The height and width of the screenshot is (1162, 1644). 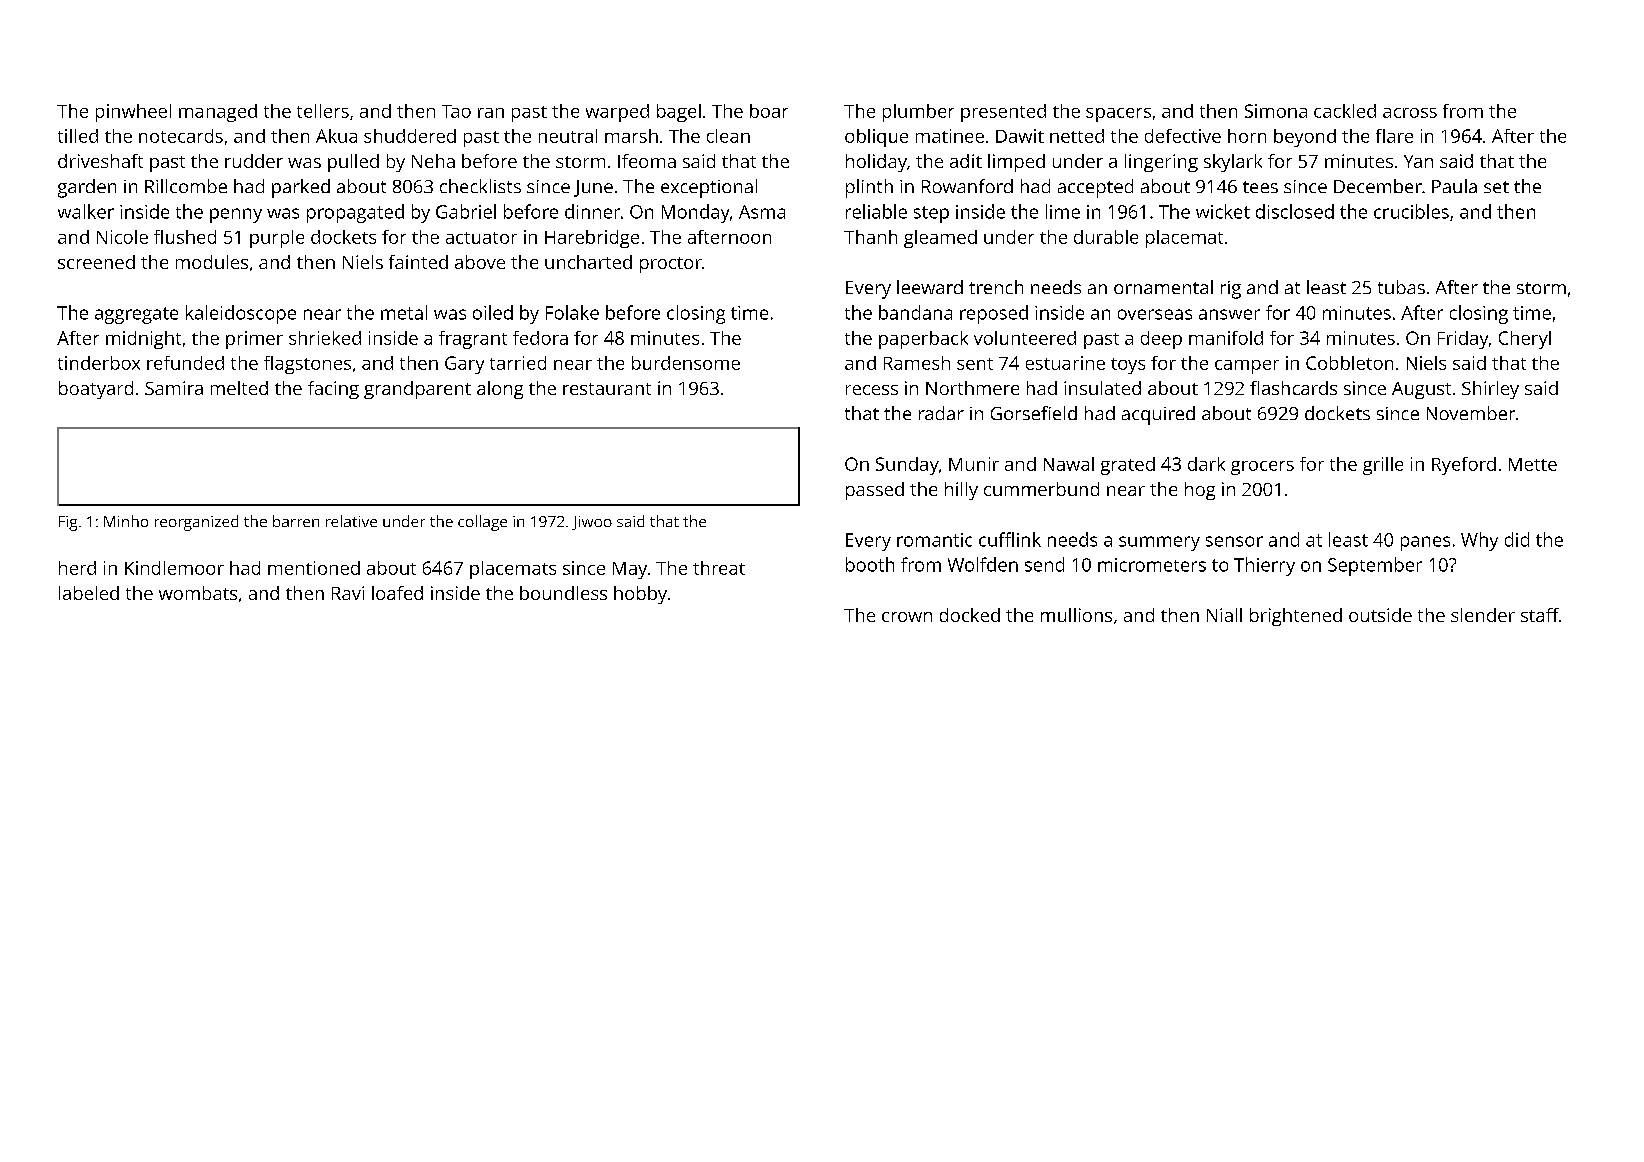 I want to click on hog, so click(x=1200, y=491).
